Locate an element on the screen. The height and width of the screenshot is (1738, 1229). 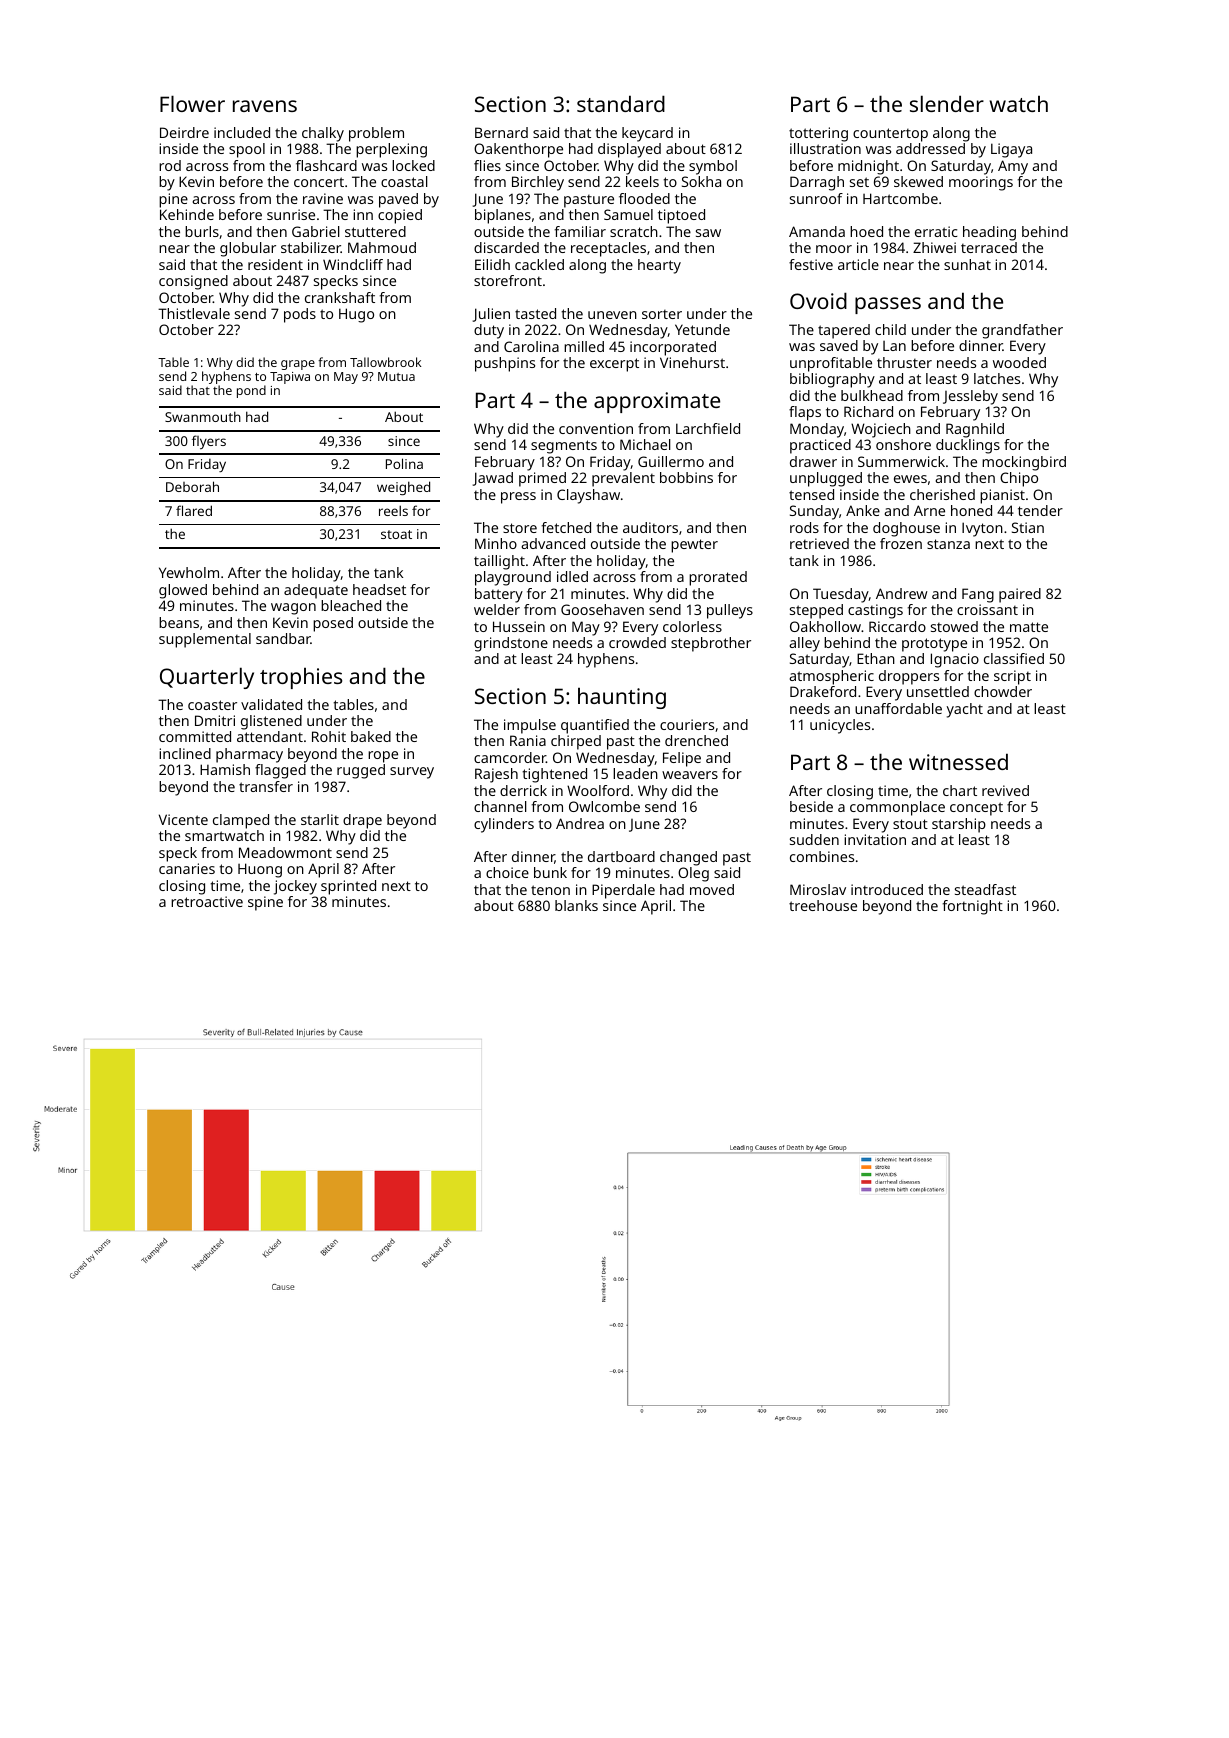
retroactive is located at coordinates (207, 901).
